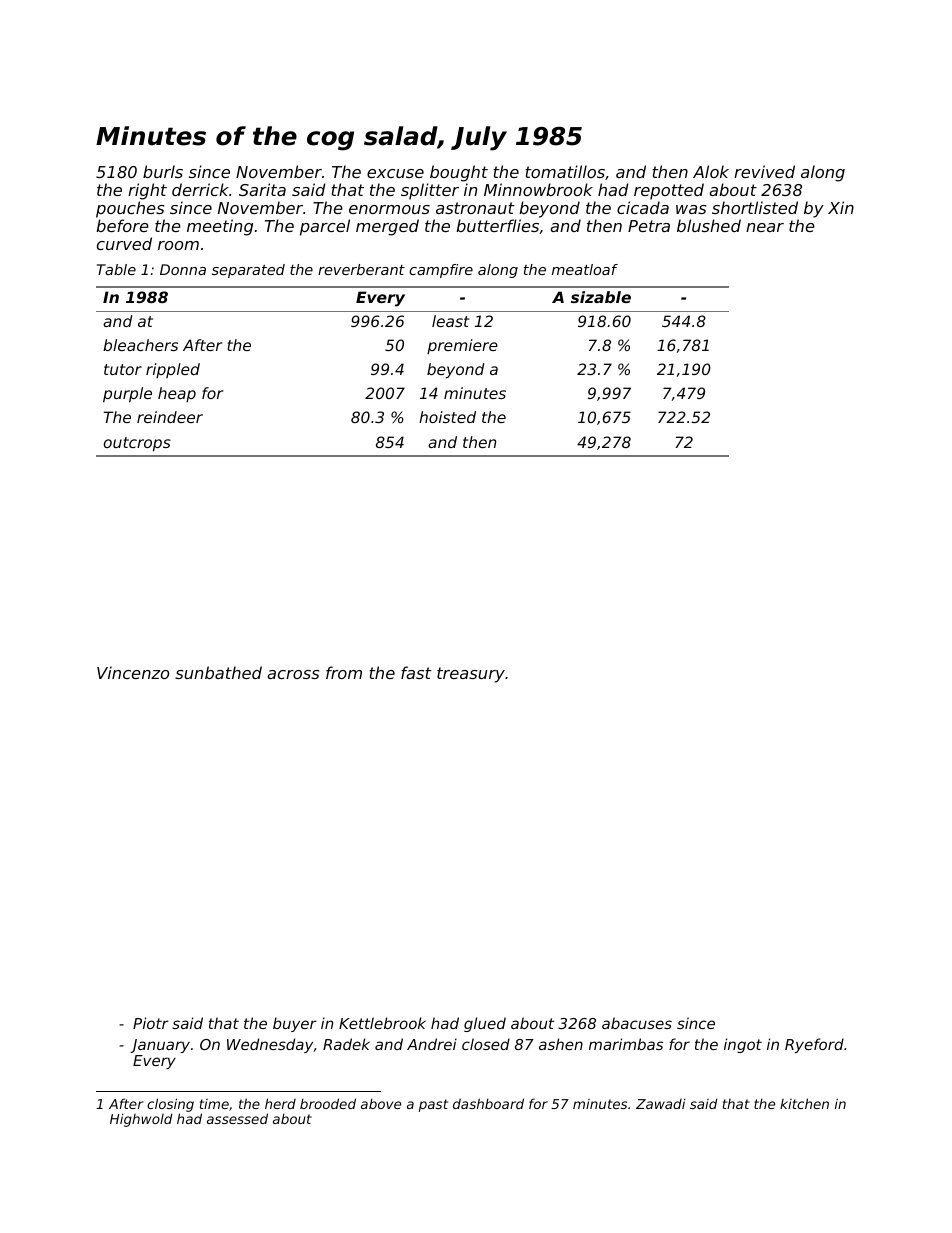 The image size is (952, 1233). What do you see at coordinates (764, 171) in the screenshot?
I see `revived` at bounding box center [764, 171].
